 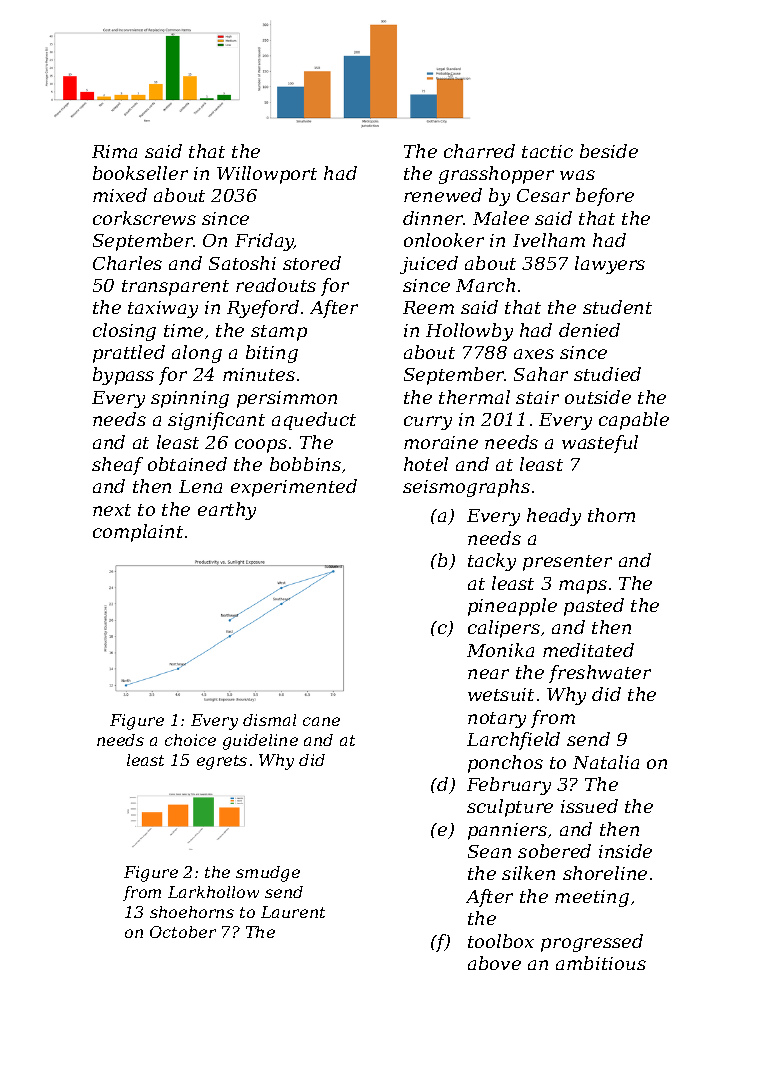 I want to click on freshwater, so click(x=600, y=674).
